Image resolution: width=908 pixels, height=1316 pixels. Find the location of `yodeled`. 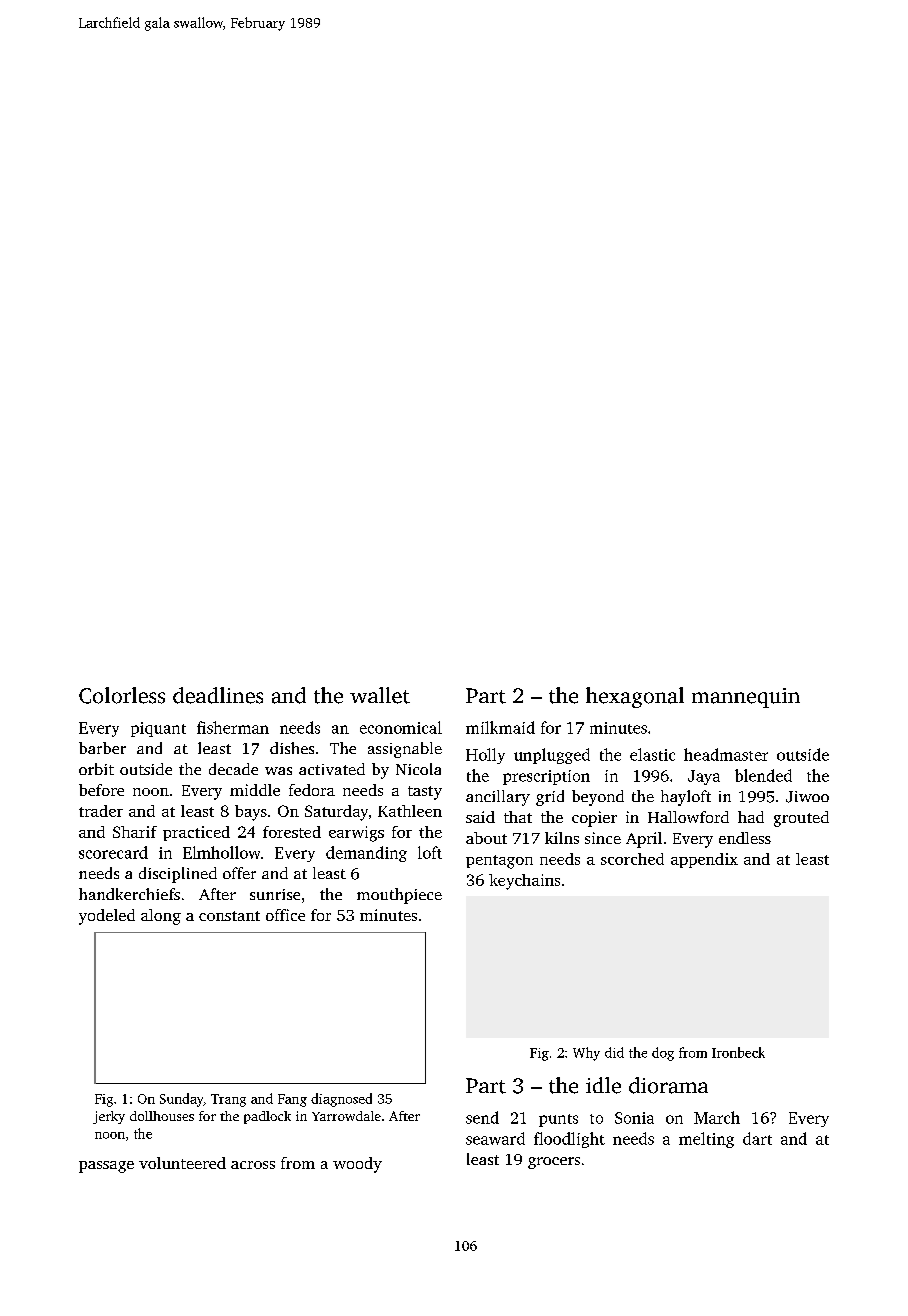

yodeled is located at coordinates (107, 917).
